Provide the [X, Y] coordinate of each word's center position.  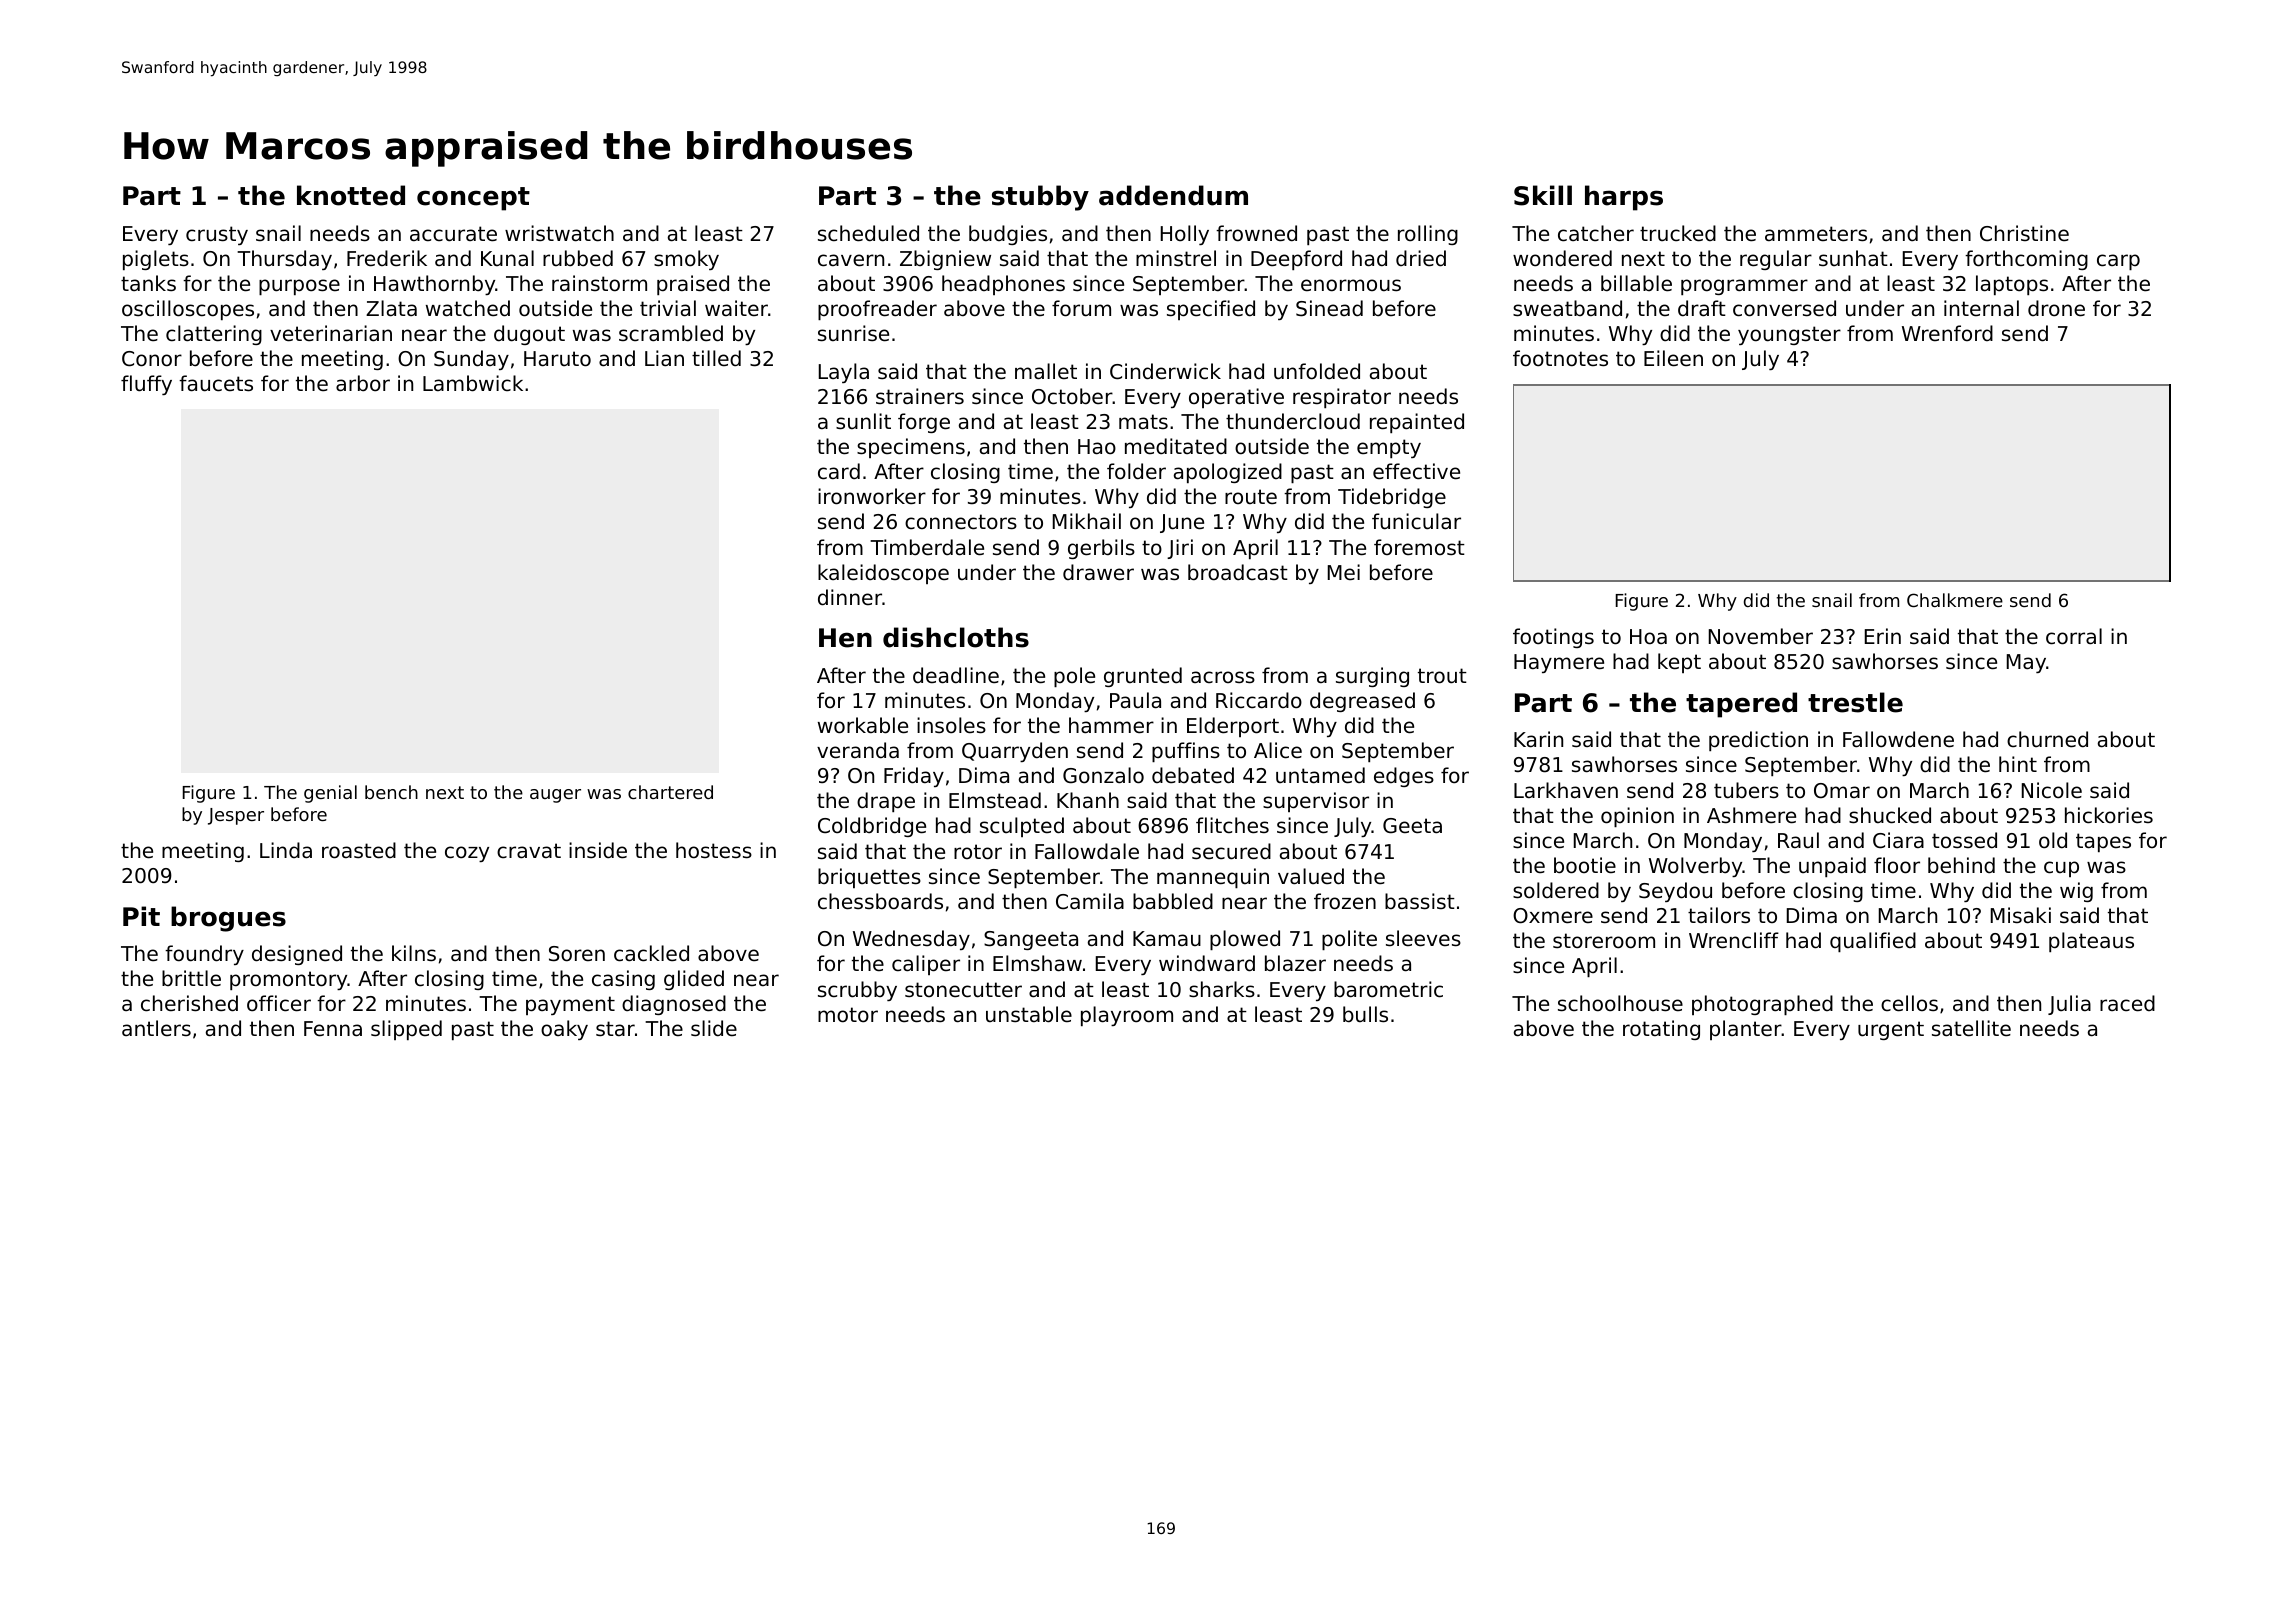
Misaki [2021, 915]
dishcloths [956, 637]
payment [570, 1005]
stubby [1040, 198]
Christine [2024, 233]
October [1072, 396]
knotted [351, 195]
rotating [1661, 1030]
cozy [467, 854]
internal [1981, 308]
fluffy [146, 385]
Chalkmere [1955, 600]
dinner [850, 597]
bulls [1365, 1014]
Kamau [1167, 939]
